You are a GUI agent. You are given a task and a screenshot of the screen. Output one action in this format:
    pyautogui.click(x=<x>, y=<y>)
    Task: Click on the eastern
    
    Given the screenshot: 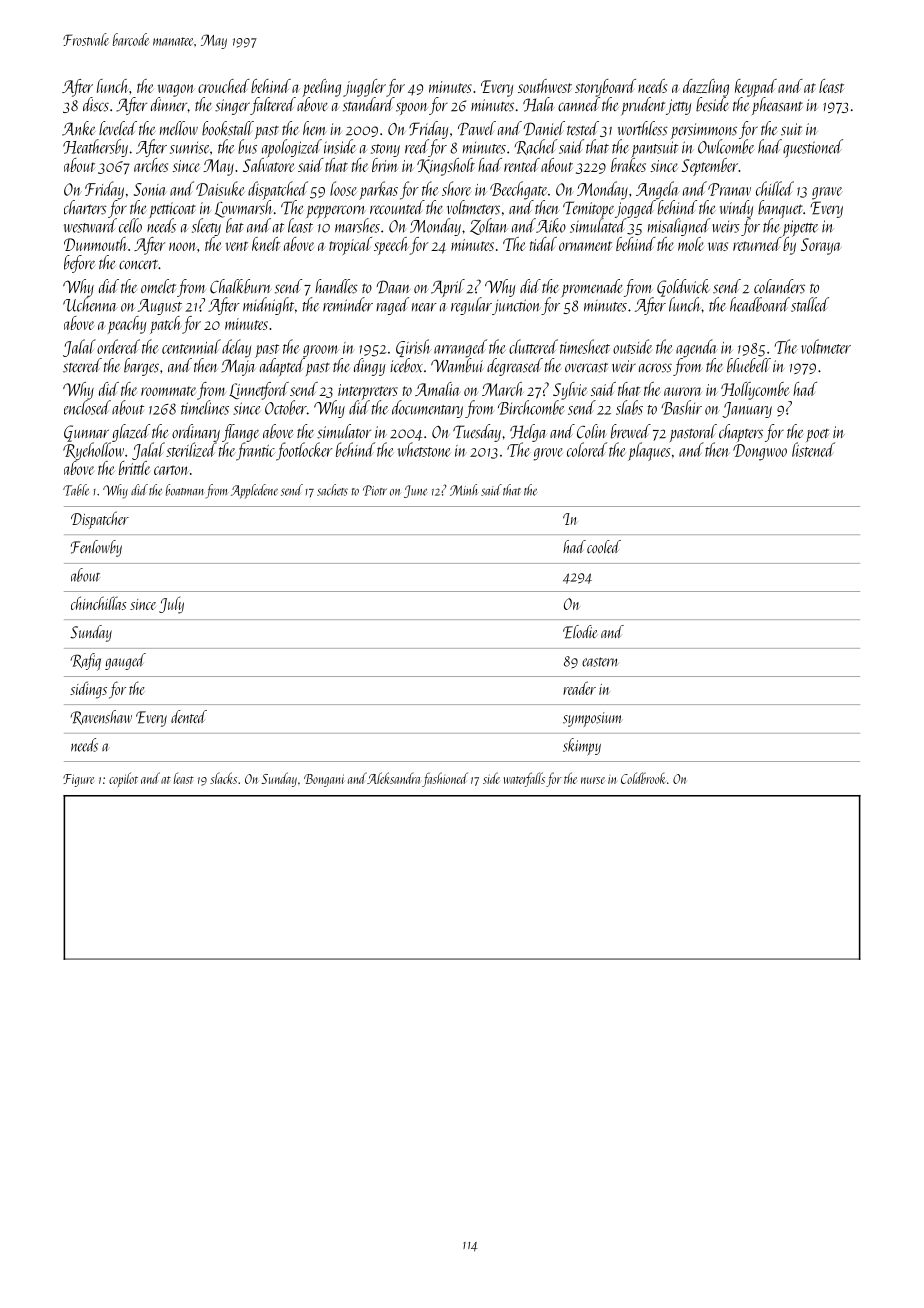 What is the action you would take?
    pyautogui.click(x=600, y=662)
